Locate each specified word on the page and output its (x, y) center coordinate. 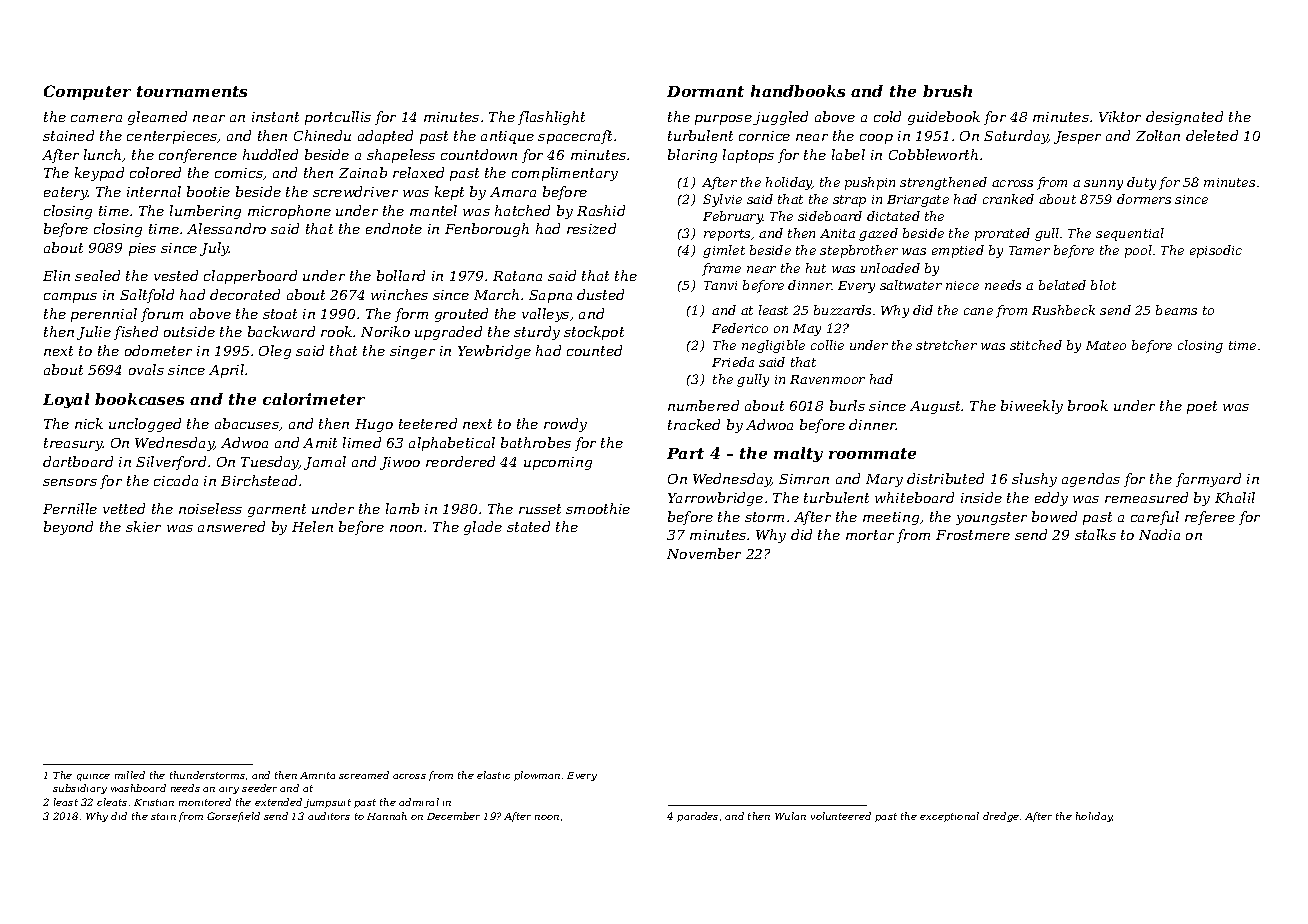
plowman (537, 776)
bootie (208, 191)
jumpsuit (327, 803)
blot (1103, 285)
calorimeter (314, 399)
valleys (545, 315)
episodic (1216, 251)
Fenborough (487, 230)
